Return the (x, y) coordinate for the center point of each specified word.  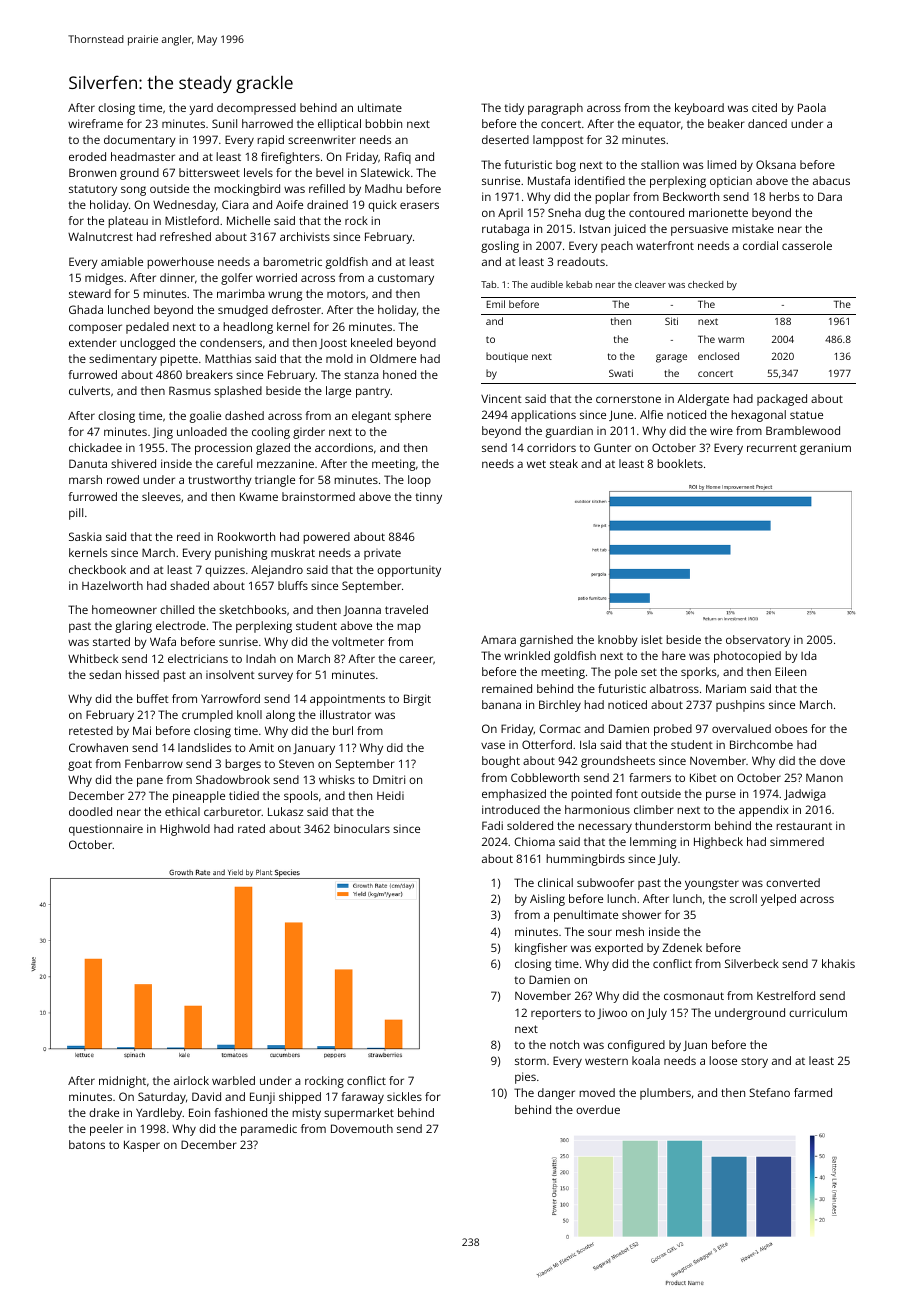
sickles (404, 1096)
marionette (718, 212)
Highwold (185, 830)
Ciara (235, 204)
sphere (413, 417)
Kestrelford (786, 995)
